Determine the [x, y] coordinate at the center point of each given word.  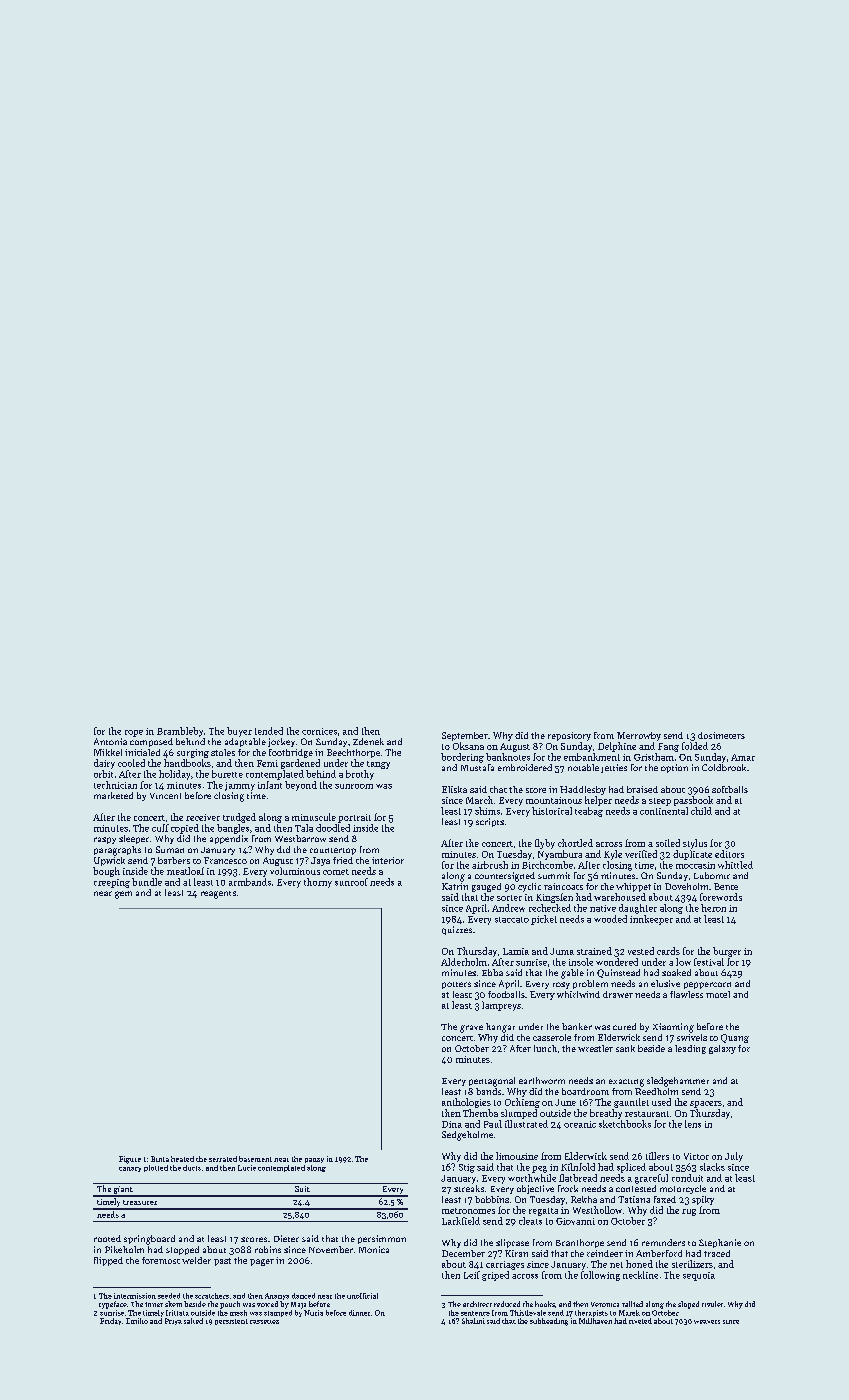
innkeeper [651, 920]
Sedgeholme [467, 1136]
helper [598, 801]
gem [123, 895]
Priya [173, 1321]
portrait [354, 818]
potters [456, 985]
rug [689, 1212]
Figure [130, 1160]
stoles [223, 752]
